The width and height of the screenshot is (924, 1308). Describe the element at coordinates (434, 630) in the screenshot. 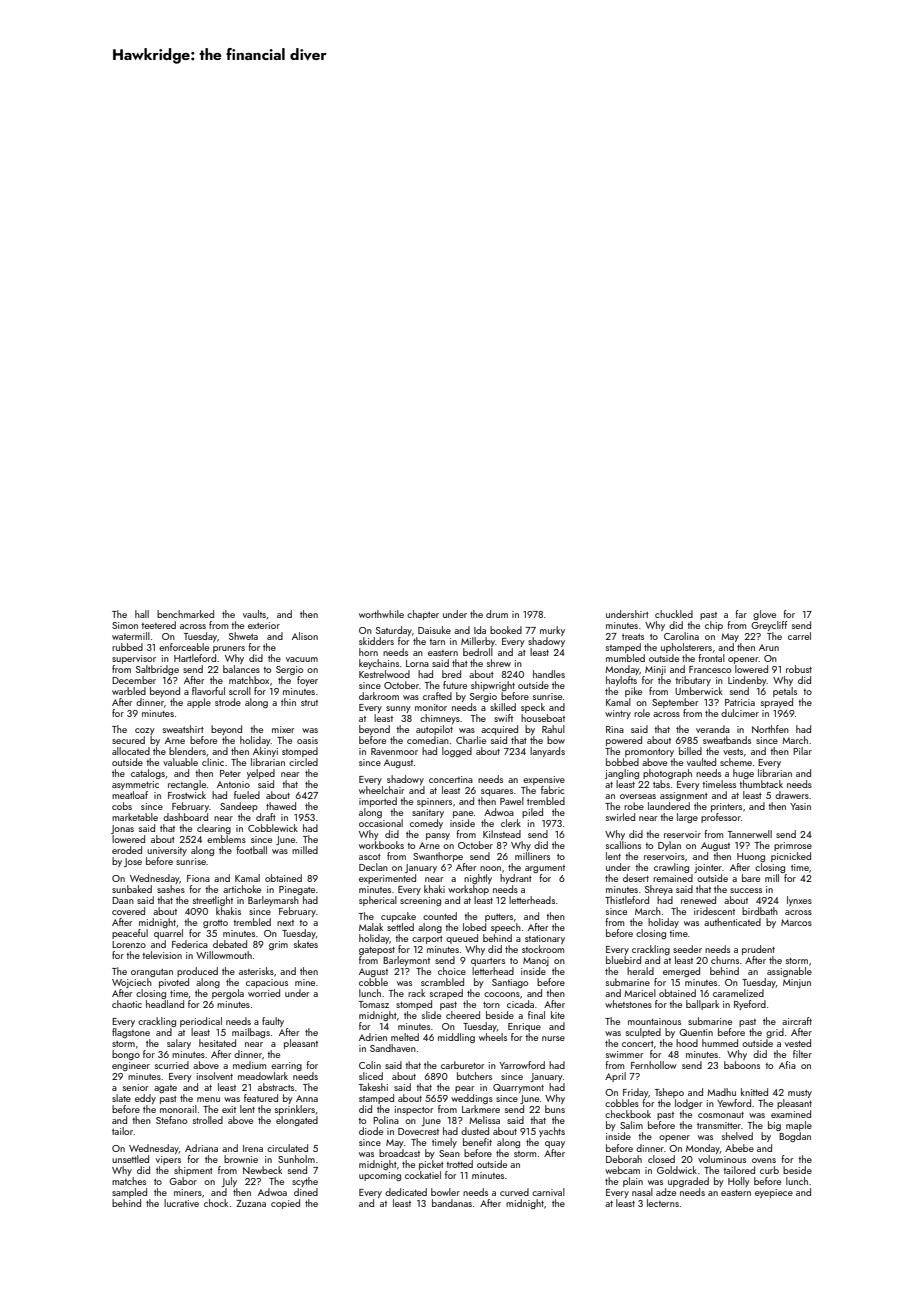

I see `Daisuke` at that location.
